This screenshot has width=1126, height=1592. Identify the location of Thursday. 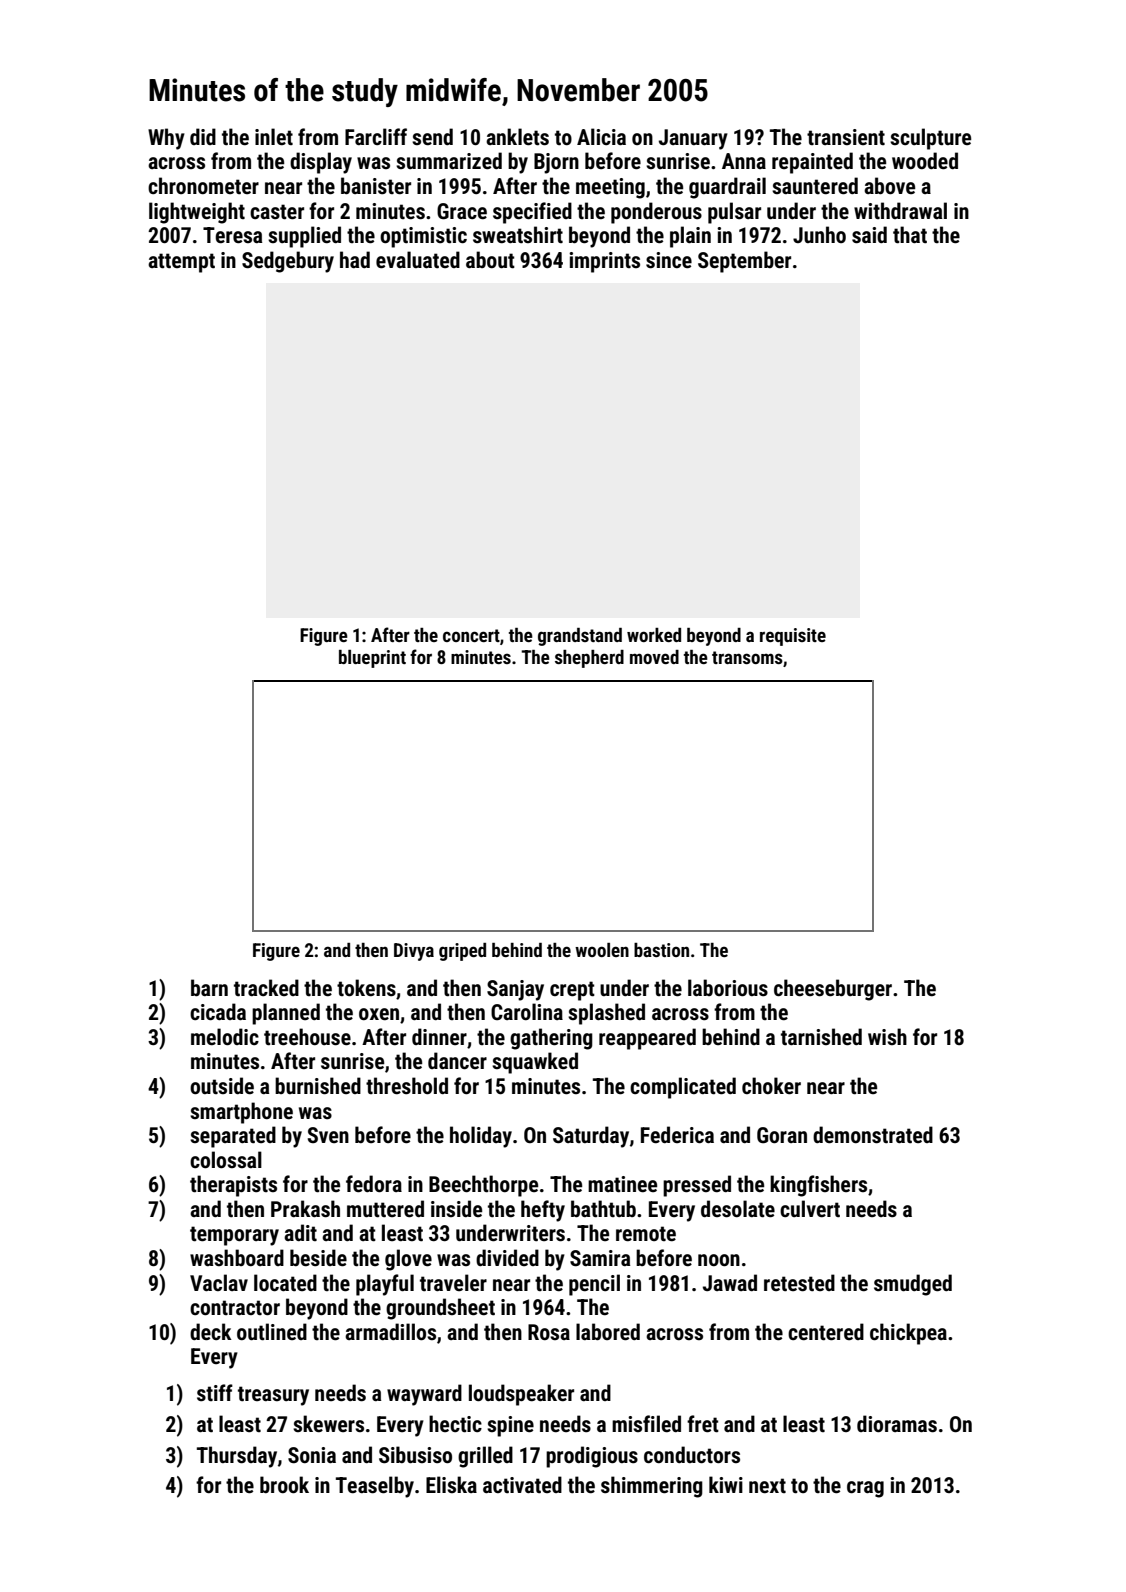
(237, 1457).
